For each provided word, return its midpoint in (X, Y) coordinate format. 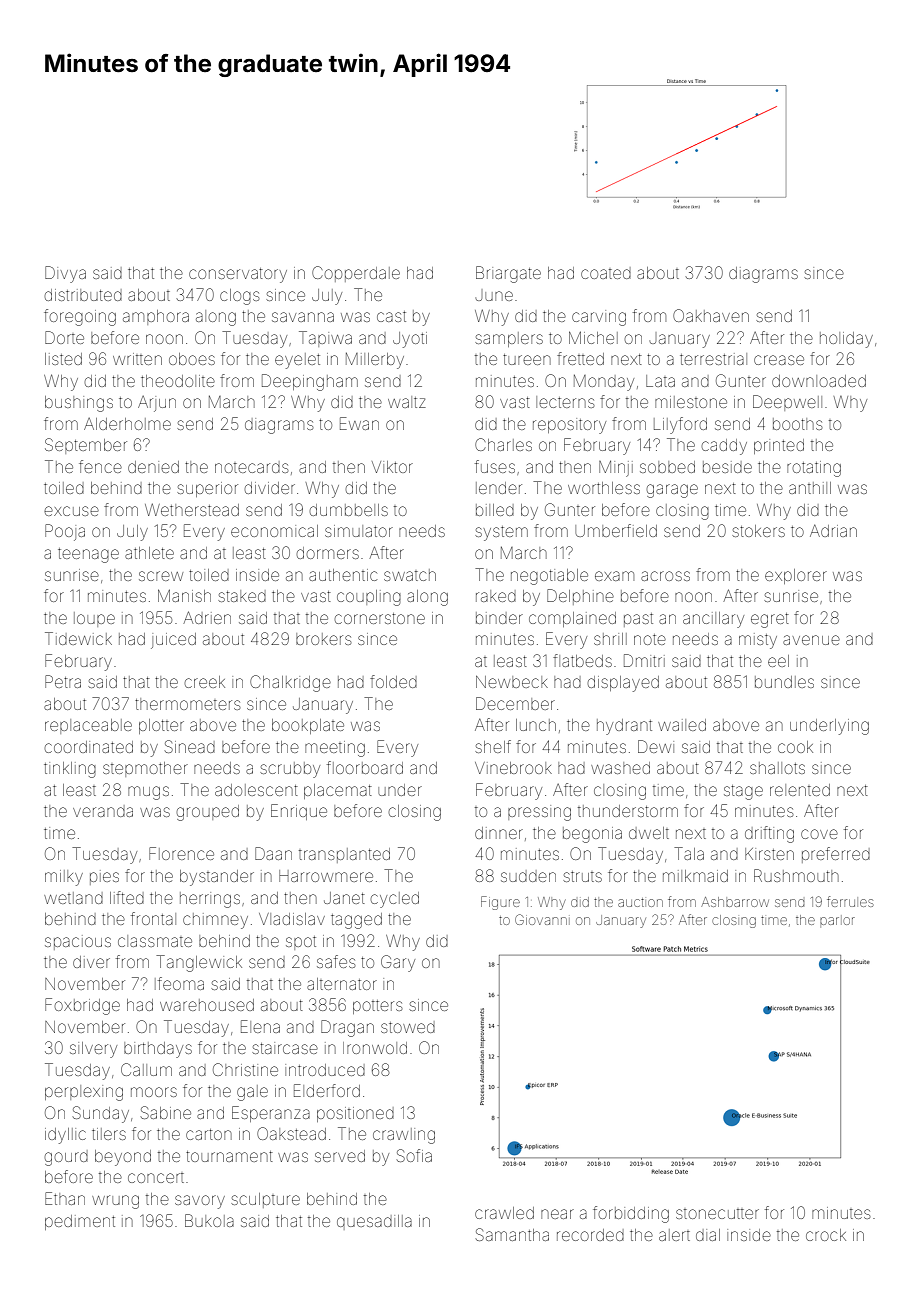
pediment (80, 1222)
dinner (499, 833)
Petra (63, 681)
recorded (590, 1235)
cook (795, 747)
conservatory (238, 275)
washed (620, 768)
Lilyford (680, 425)
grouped (208, 813)
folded (393, 681)
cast (391, 316)
